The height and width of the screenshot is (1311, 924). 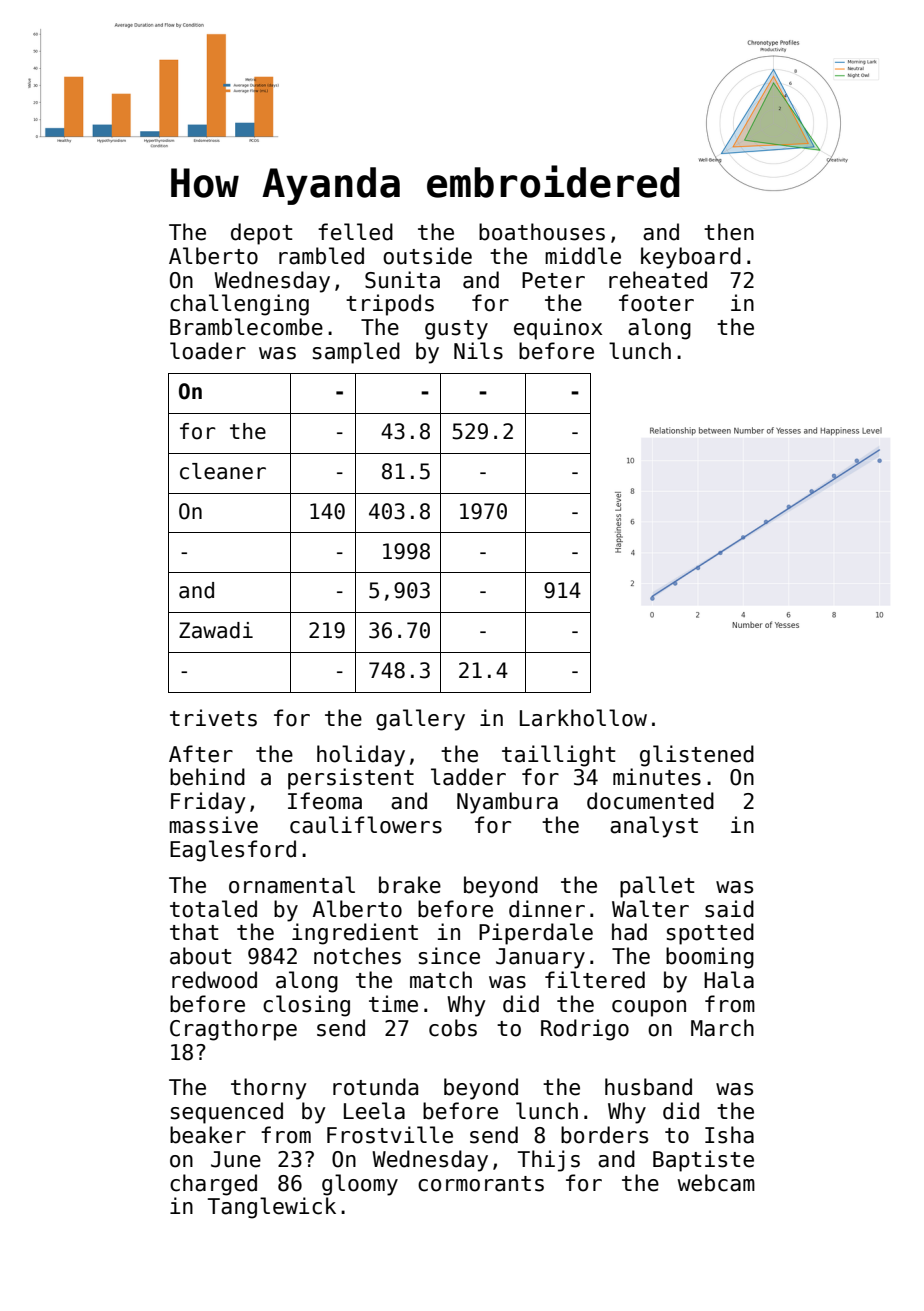 I want to click on webcam, so click(x=716, y=1183).
